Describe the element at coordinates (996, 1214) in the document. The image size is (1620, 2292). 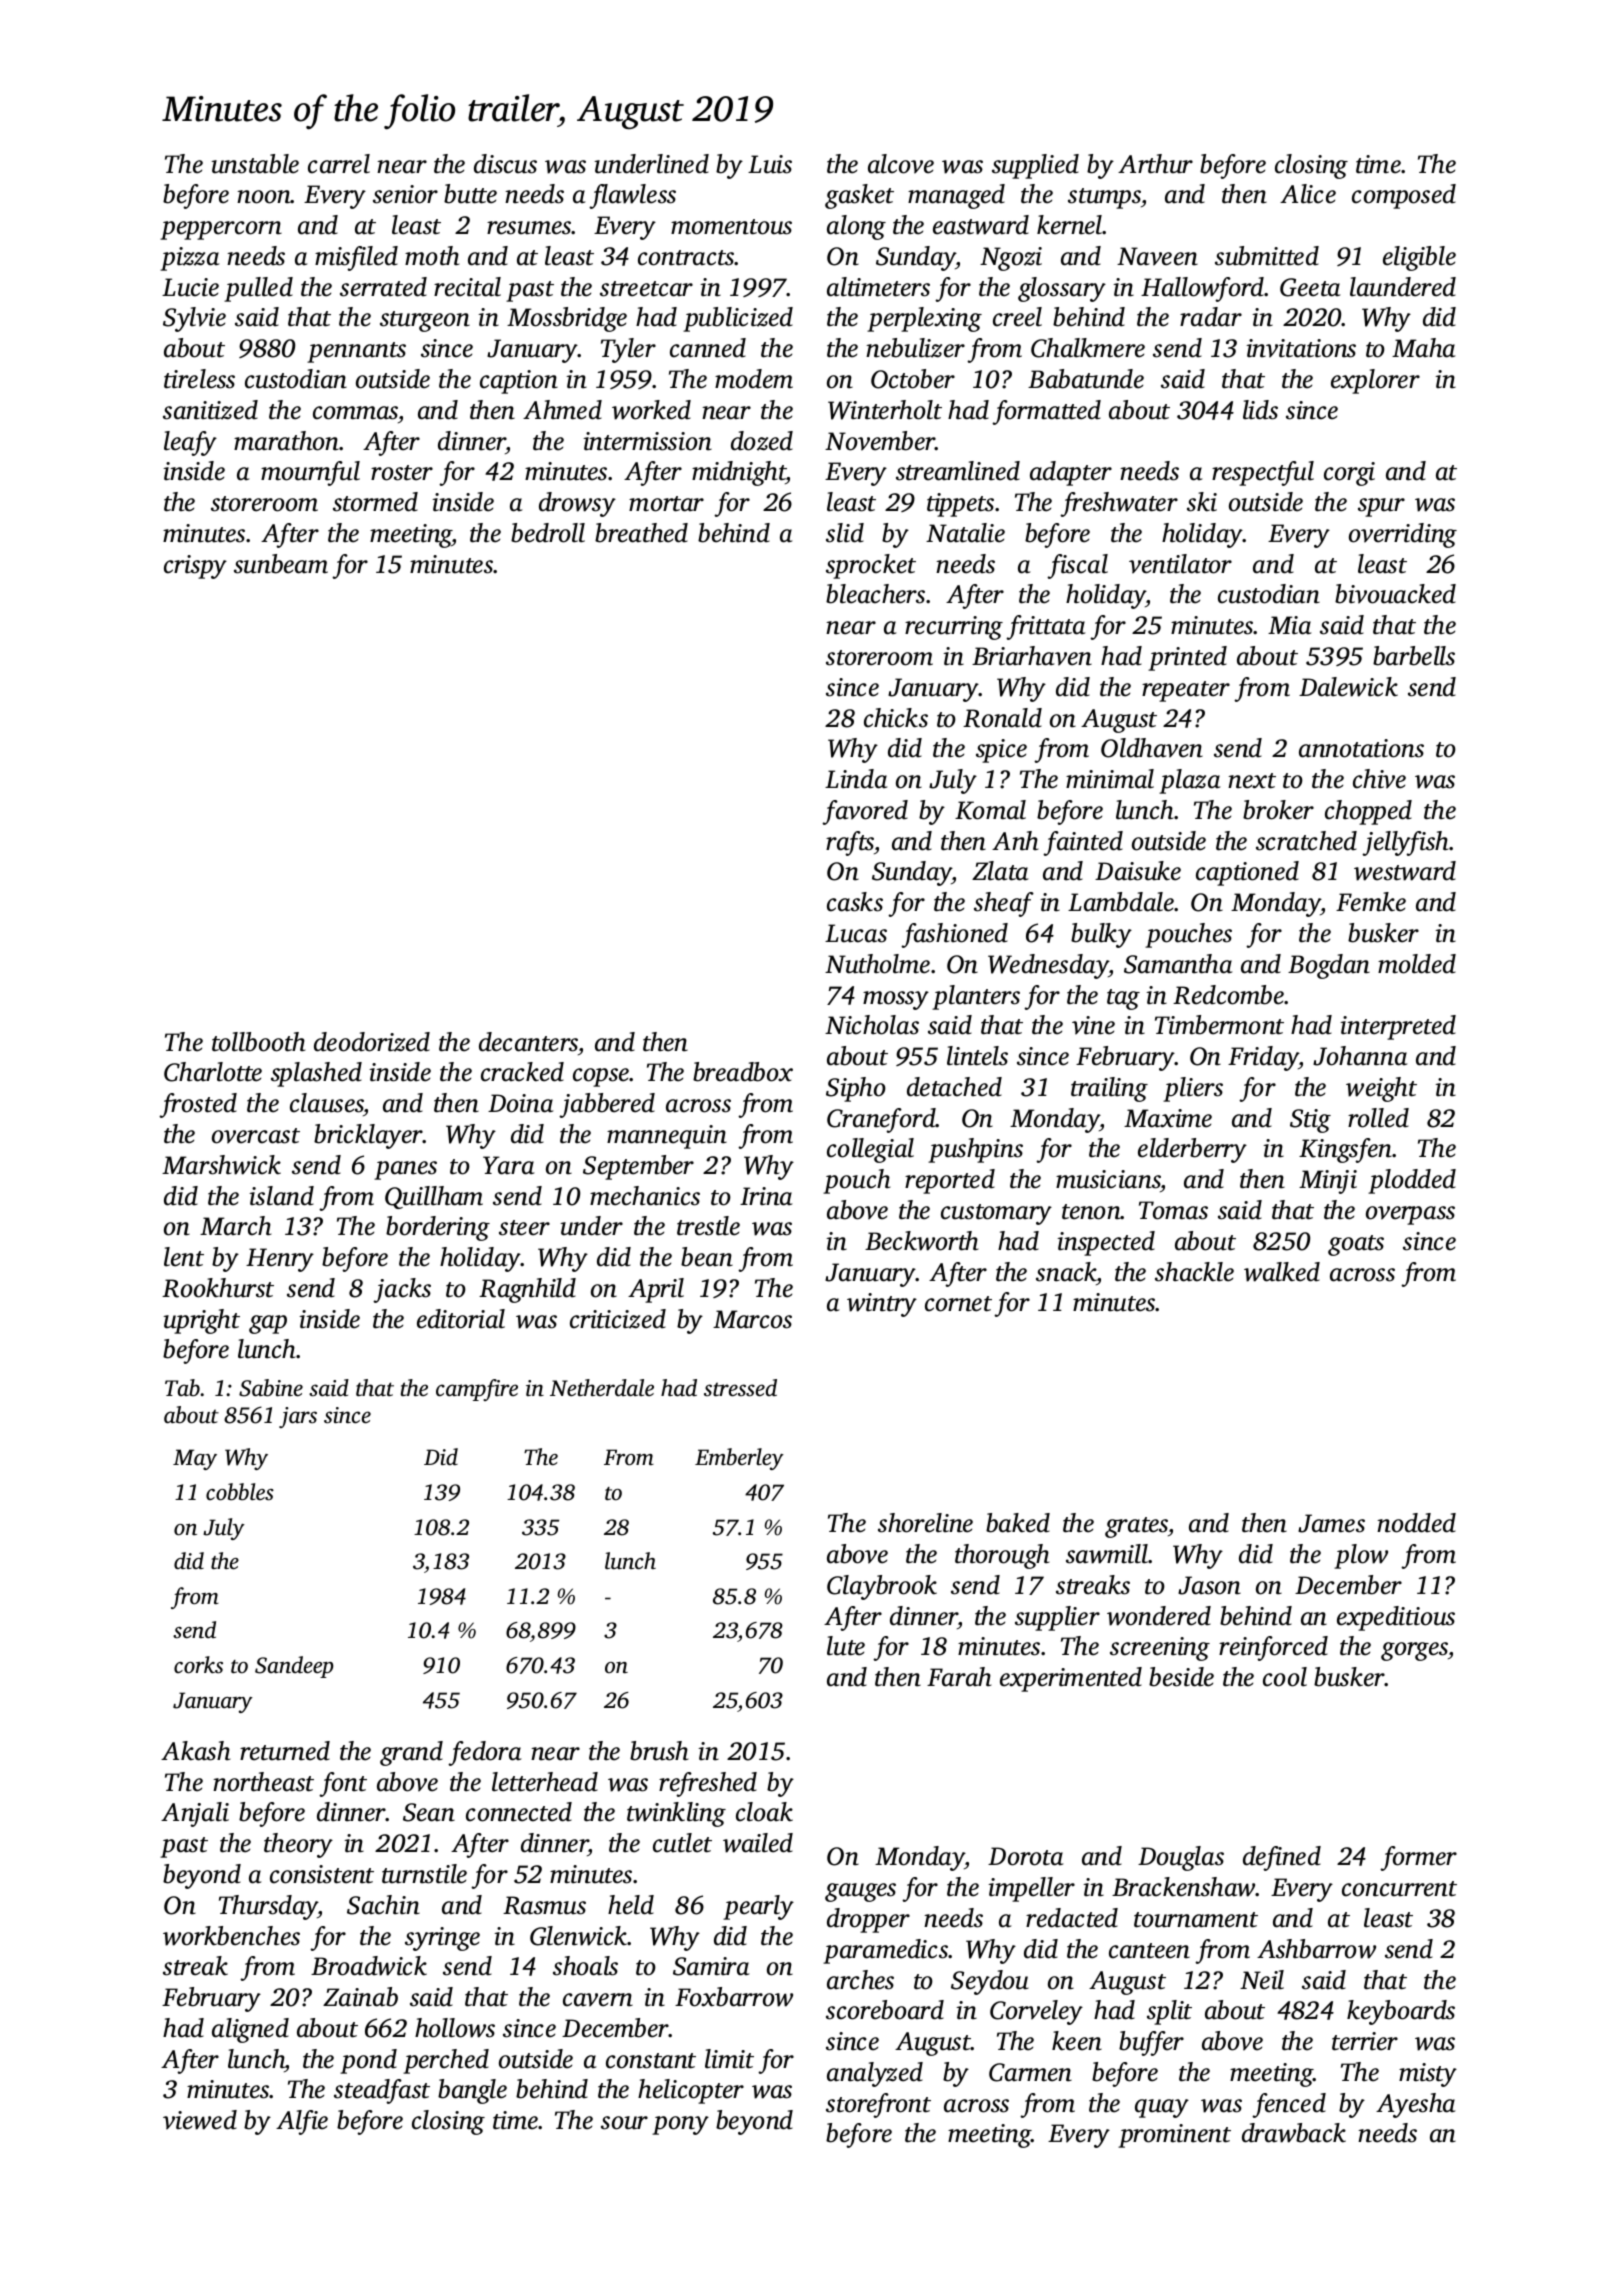
I see `customary` at that location.
